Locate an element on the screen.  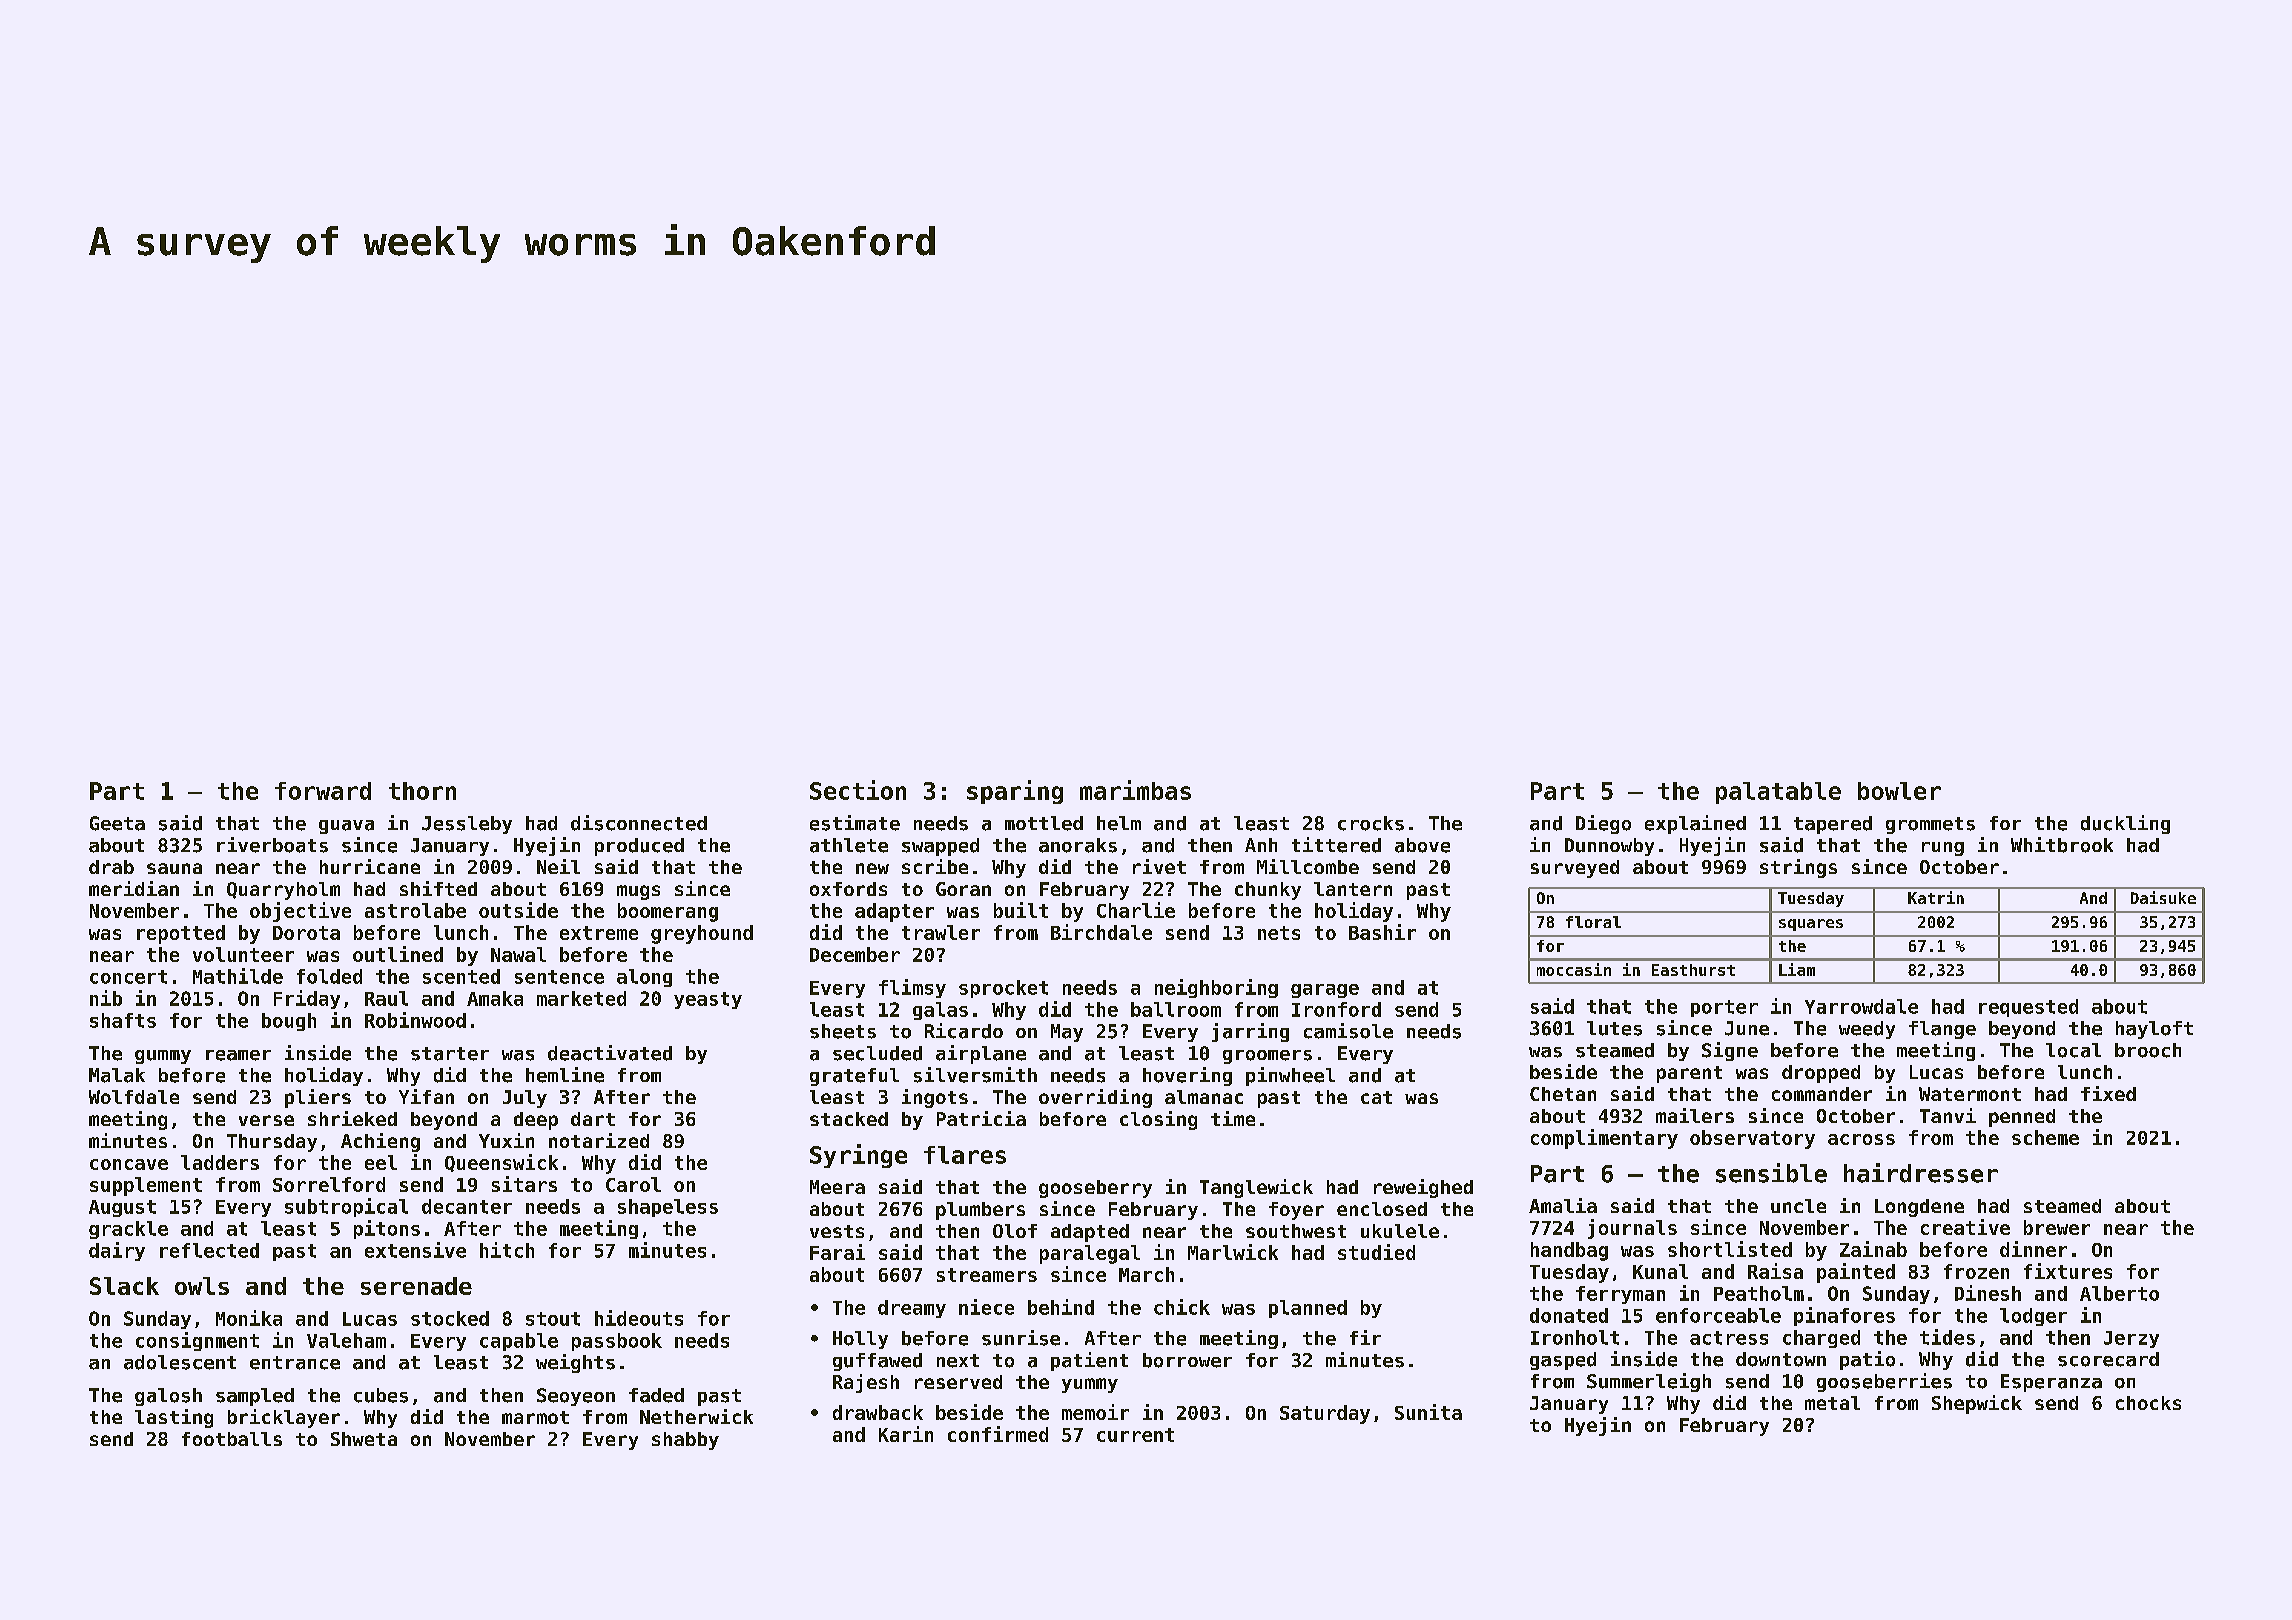
time is located at coordinates (1233, 1118).
